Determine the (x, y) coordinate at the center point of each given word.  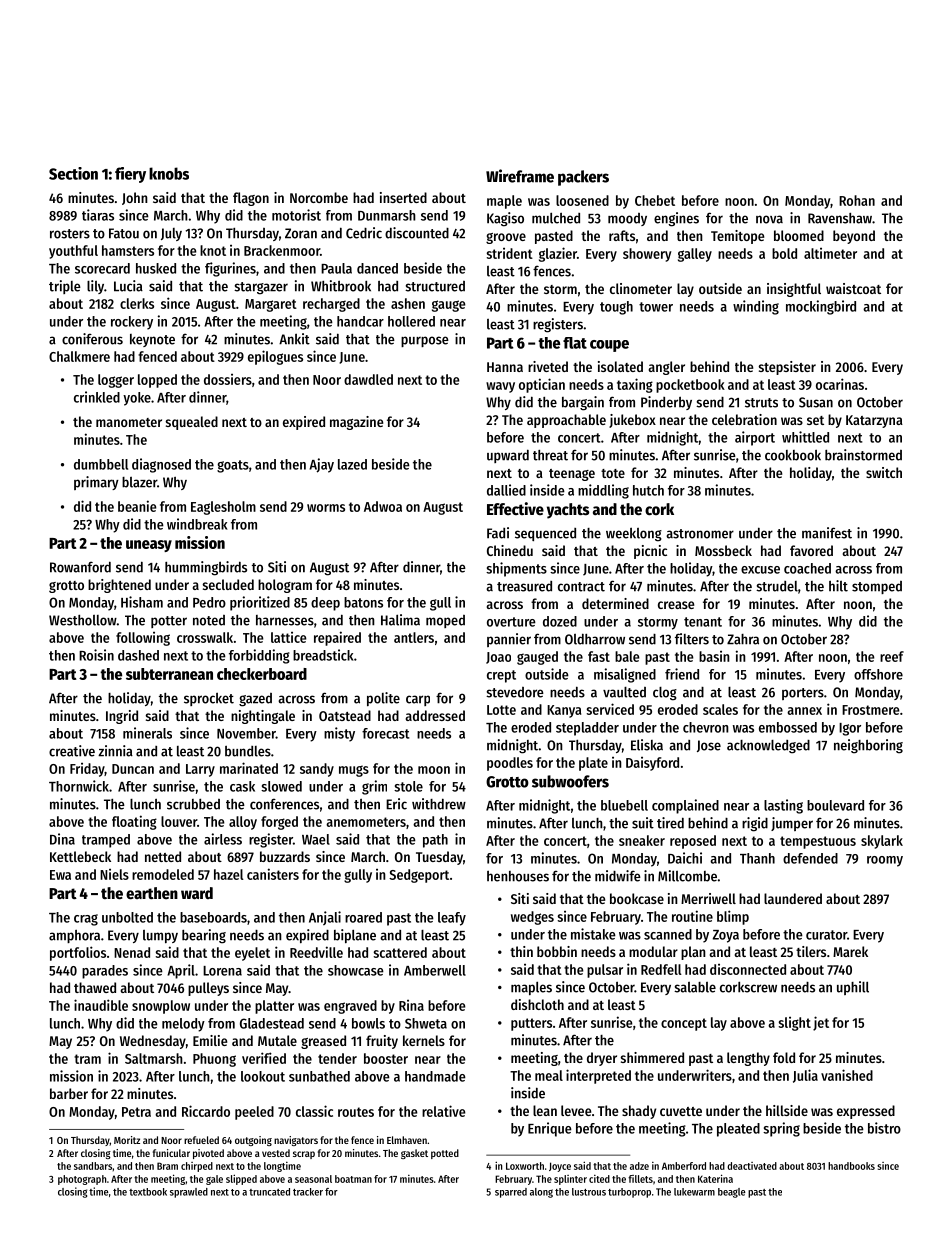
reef (892, 656)
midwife (618, 876)
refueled (201, 1140)
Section (73, 173)
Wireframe (520, 176)
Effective (515, 508)
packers (583, 178)
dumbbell (101, 464)
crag (86, 920)
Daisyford (652, 764)
